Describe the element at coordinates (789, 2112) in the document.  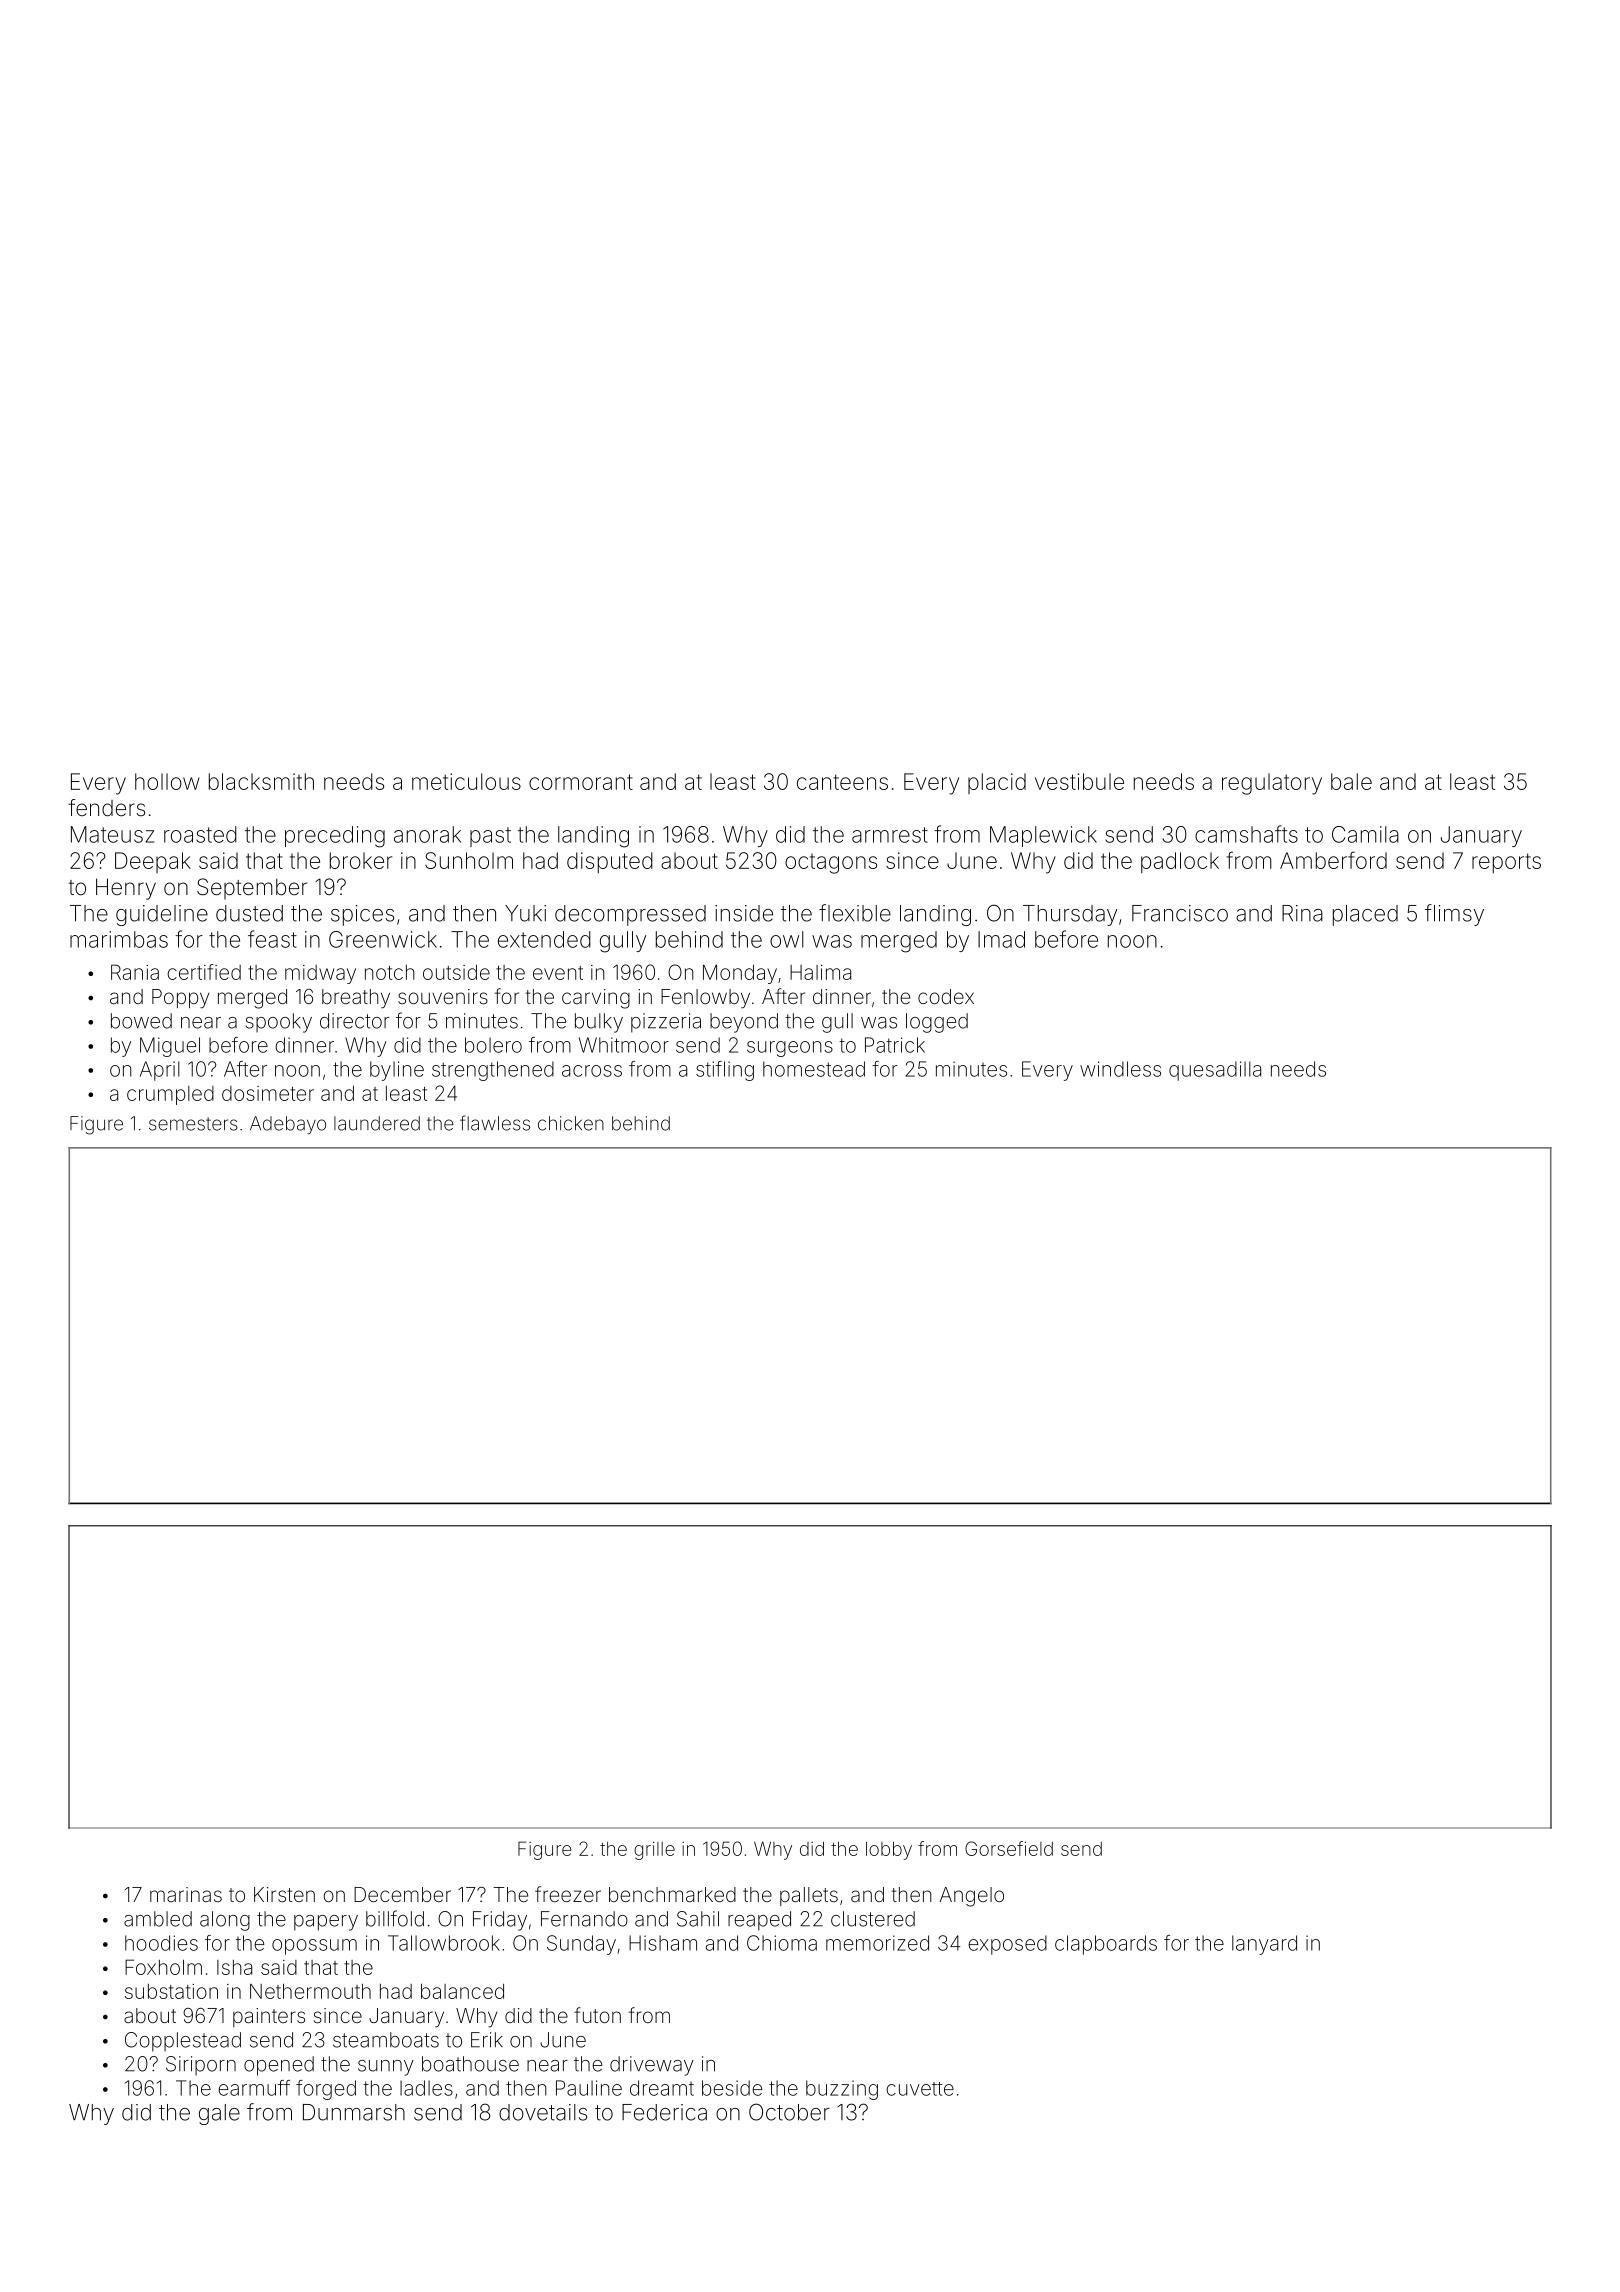
I see `October` at that location.
